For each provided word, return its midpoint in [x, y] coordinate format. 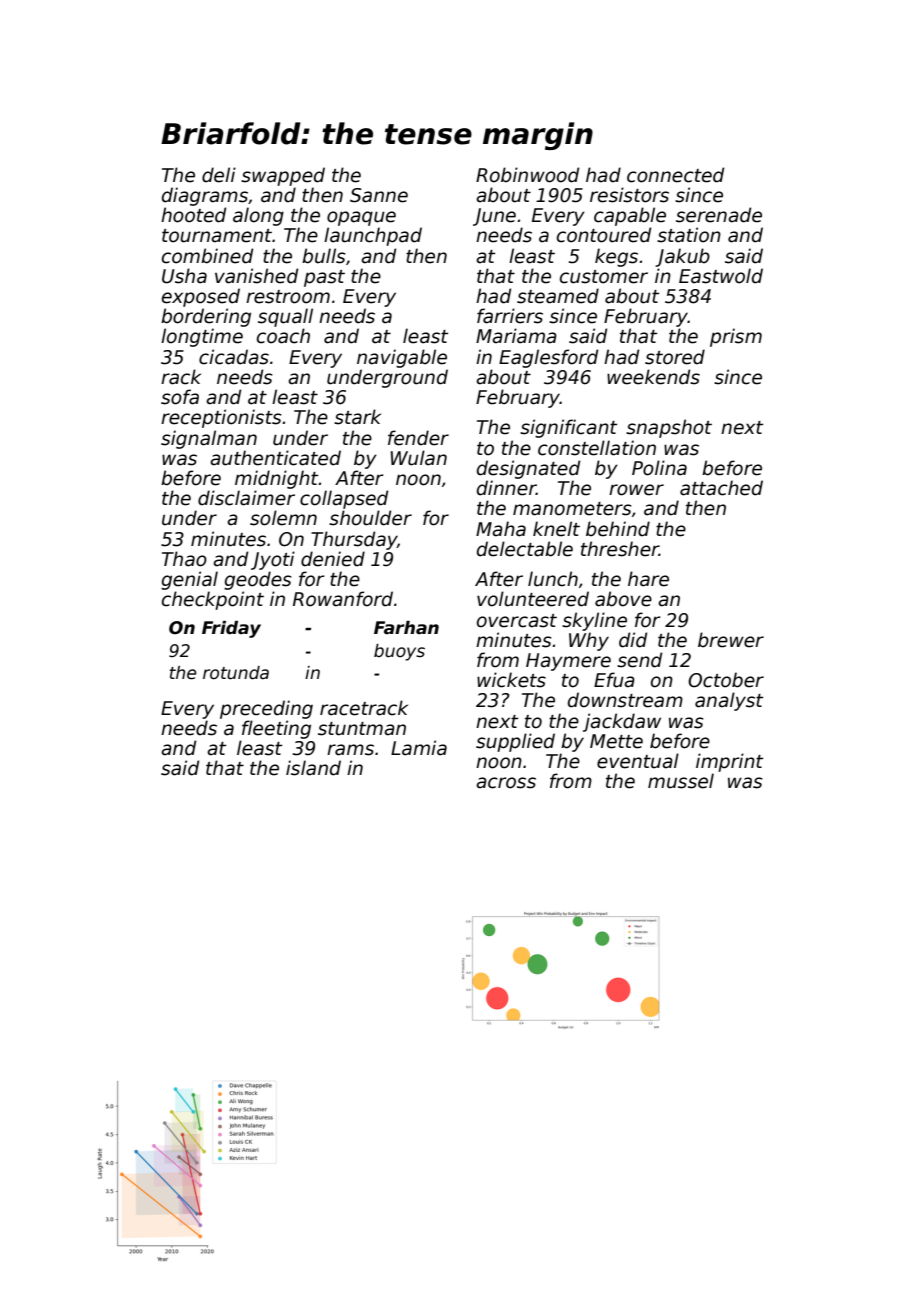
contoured [604, 235]
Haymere [568, 662]
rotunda [236, 673]
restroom [288, 297]
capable [630, 216]
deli [219, 175]
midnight [276, 479]
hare [648, 579]
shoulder [370, 518]
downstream [625, 700]
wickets [511, 680]
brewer [731, 640]
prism [736, 337]
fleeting [276, 729]
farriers [510, 316]
